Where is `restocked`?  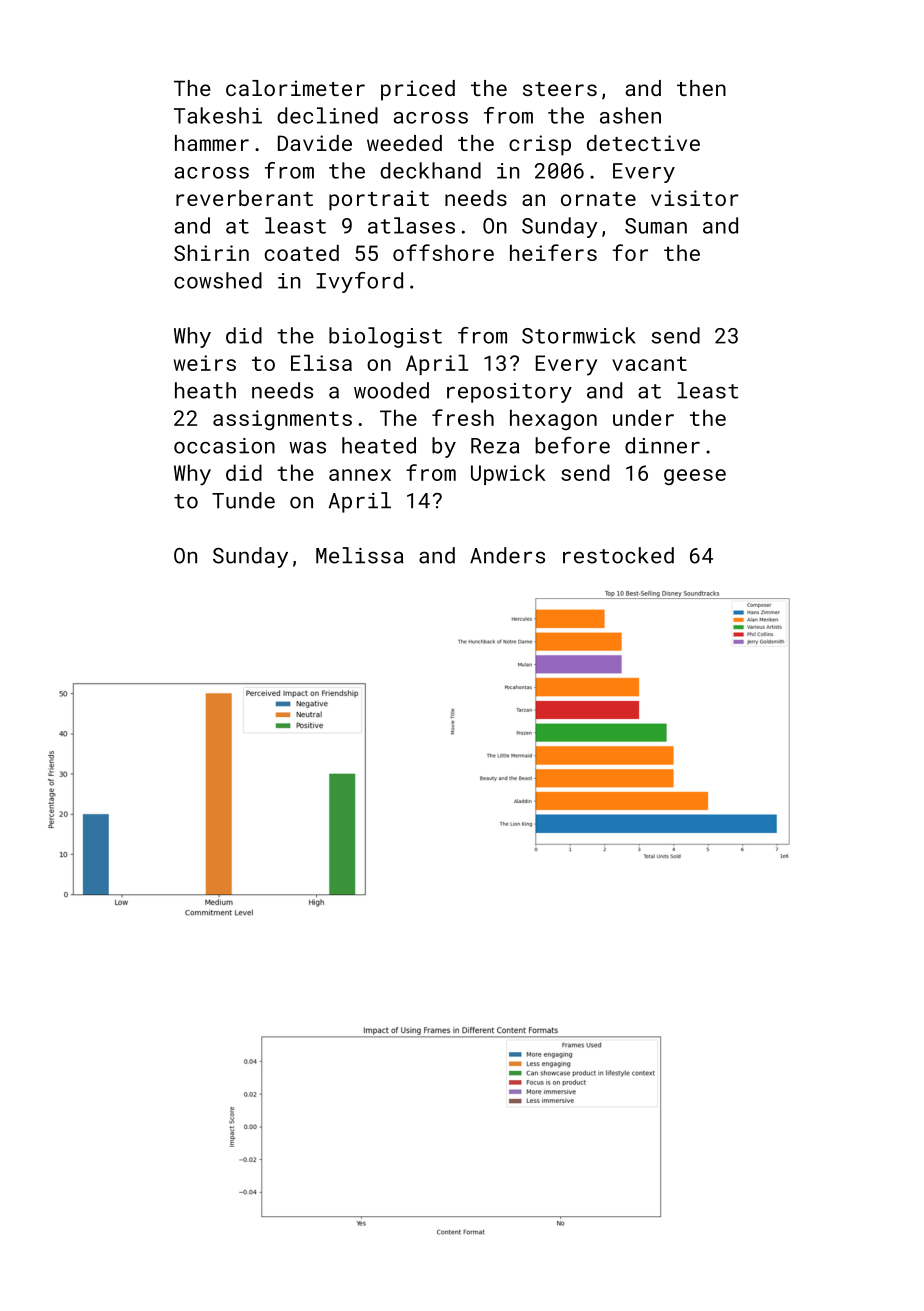
restocked is located at coordinates (618, 555).
